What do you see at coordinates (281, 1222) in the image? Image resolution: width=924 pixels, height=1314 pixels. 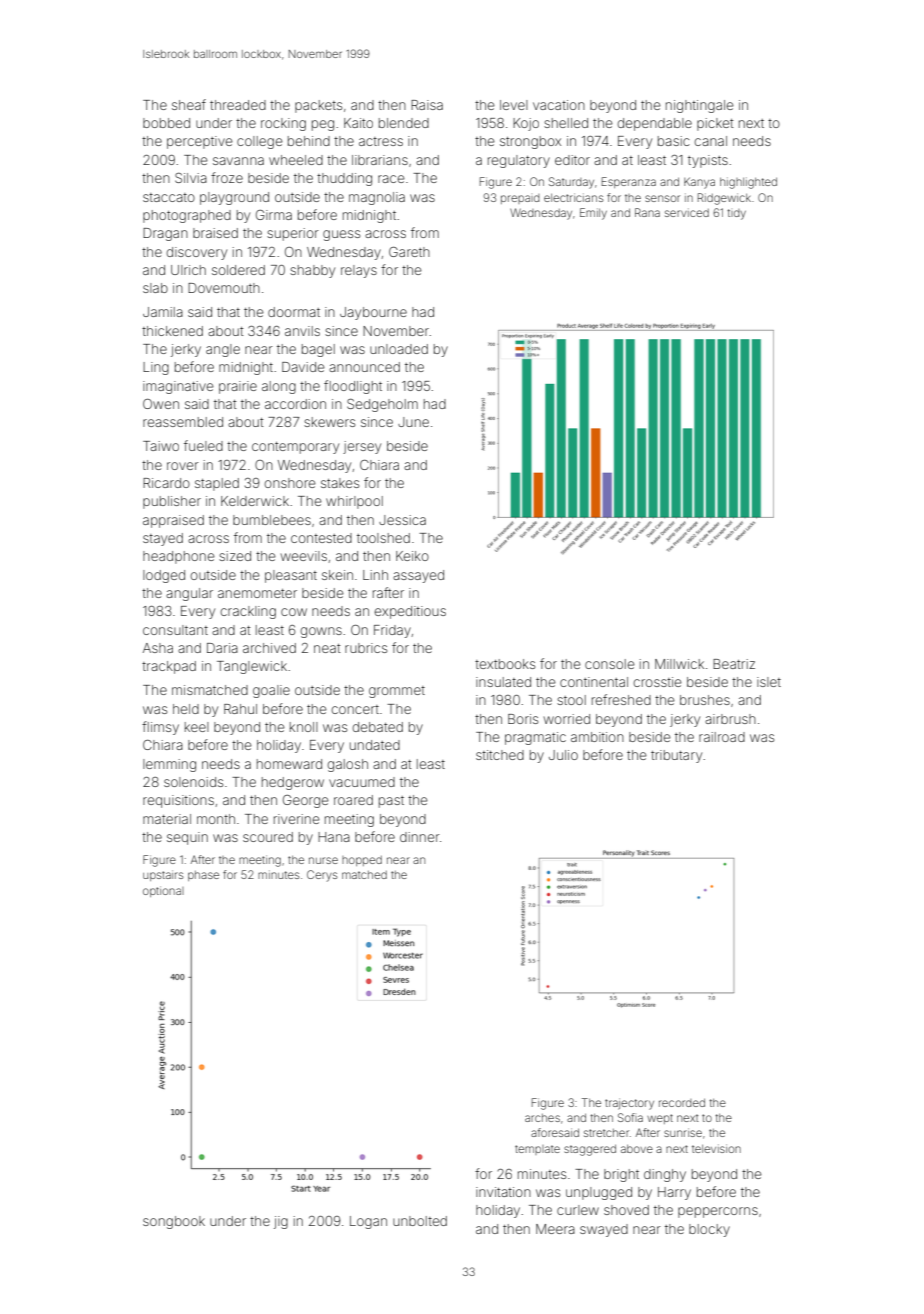 I see `jig` at bounding box center [281, 1222].
